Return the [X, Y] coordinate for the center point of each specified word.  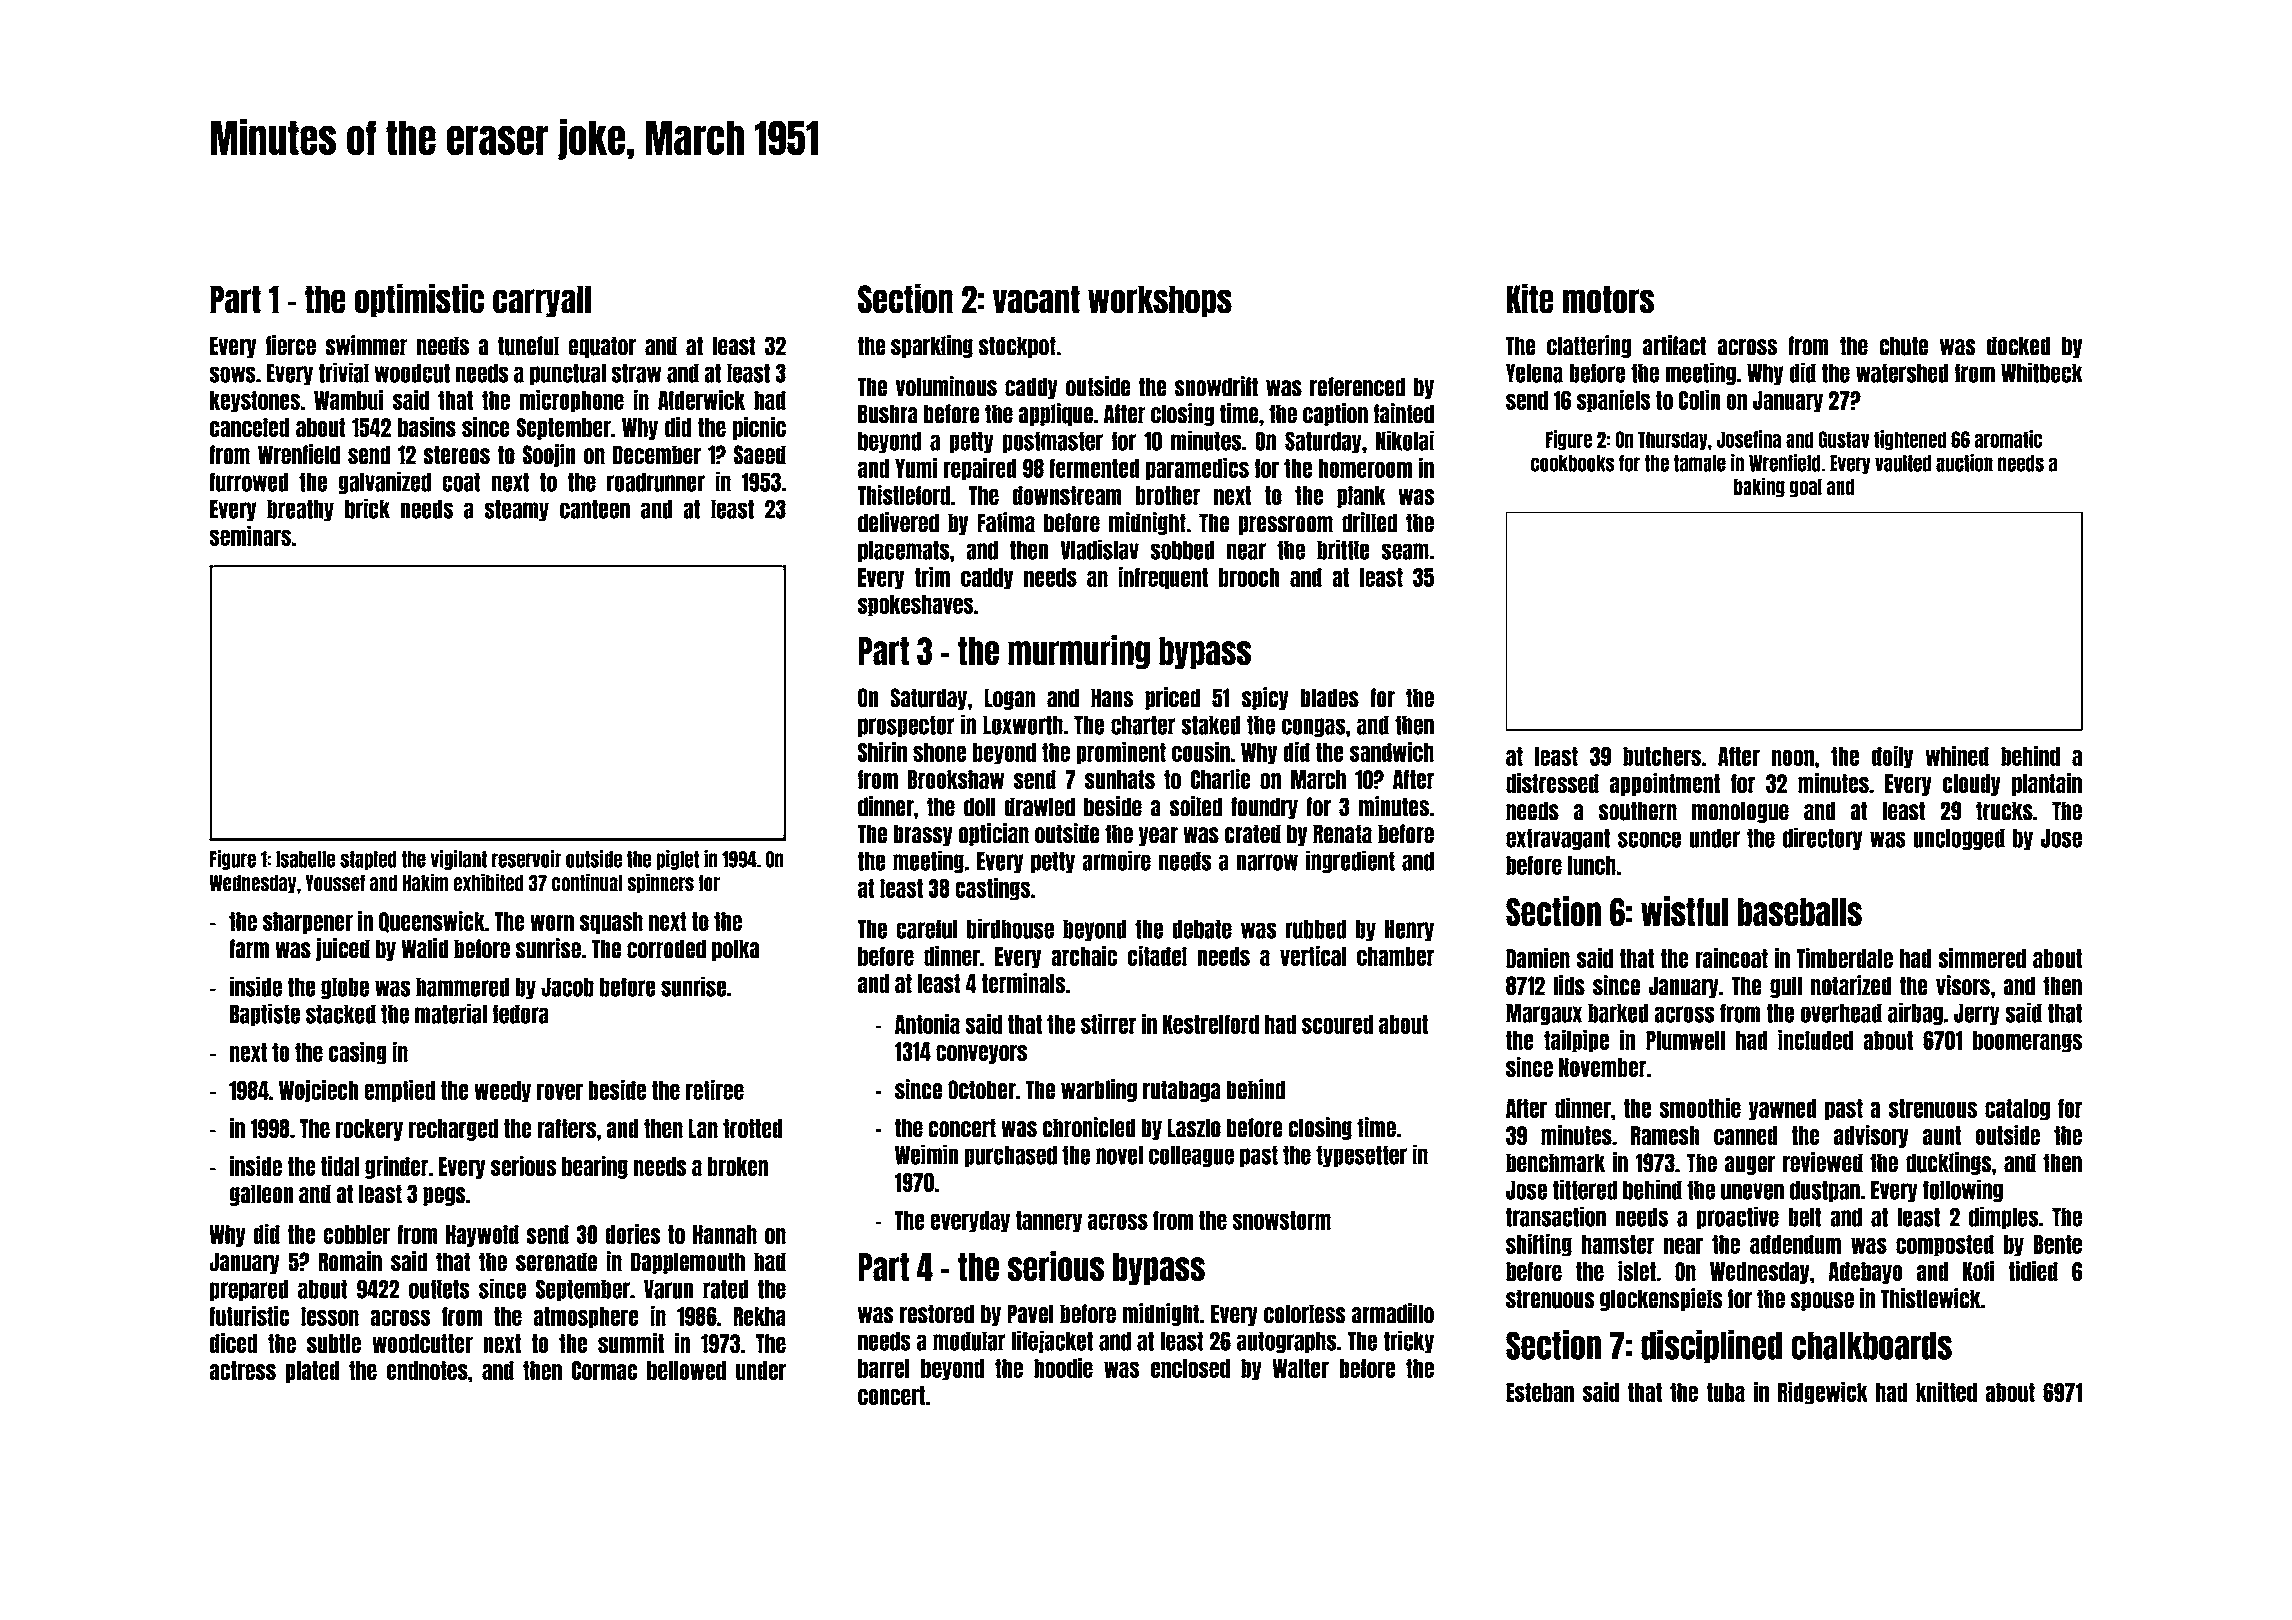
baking [1759, 487]
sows [232, 374]
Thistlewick [1931, 1298]
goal [1806, 488]
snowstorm [1281, 1220]
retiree [714, 1089]
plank [1361, 497]
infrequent [1163, 578]
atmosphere [586, 1318]
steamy [517, 510]
